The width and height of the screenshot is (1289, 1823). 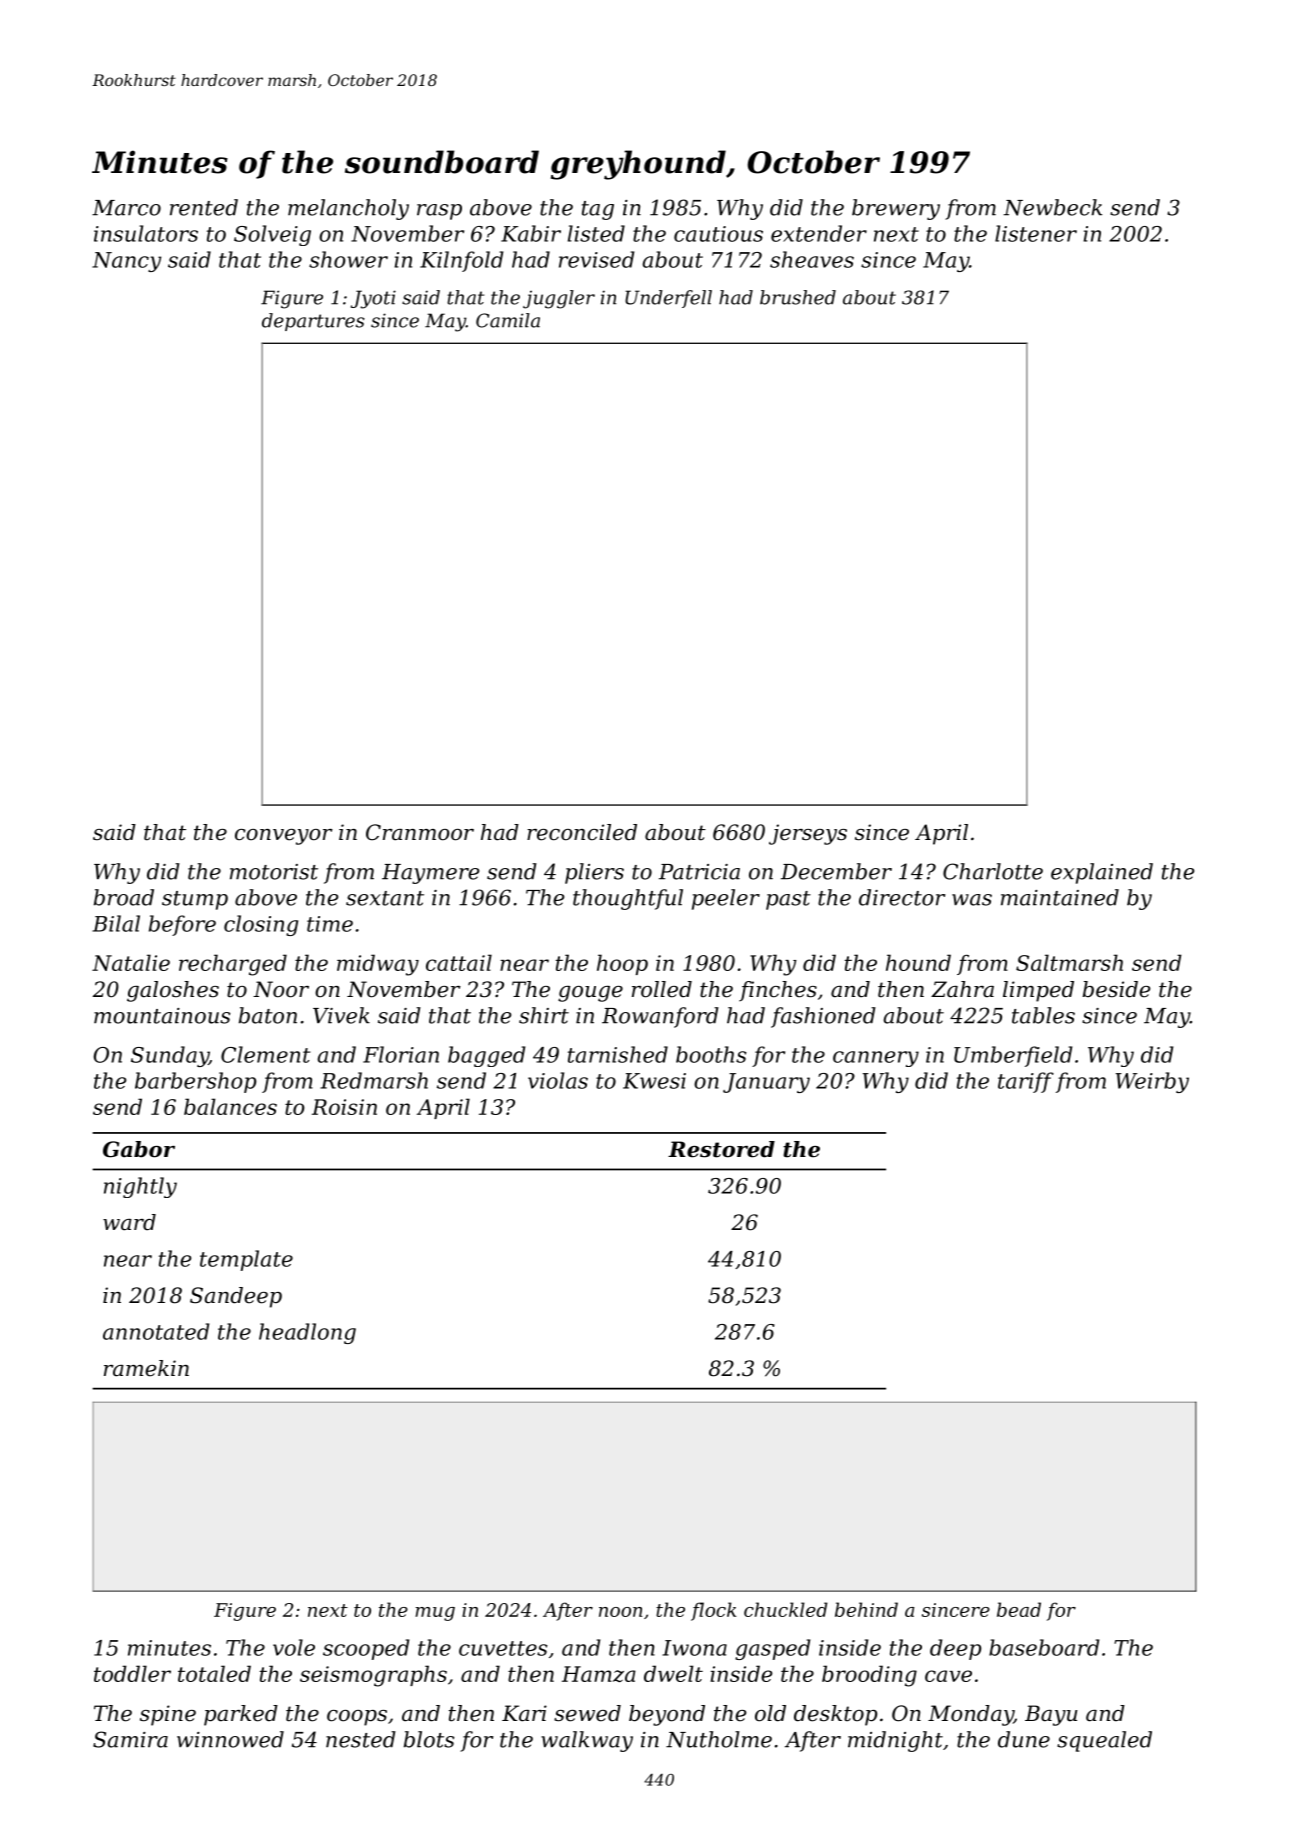 What do you see at coordinates (808, 834) in the screenshot?
I see `jerseys` at bounding box center [808, 834].
